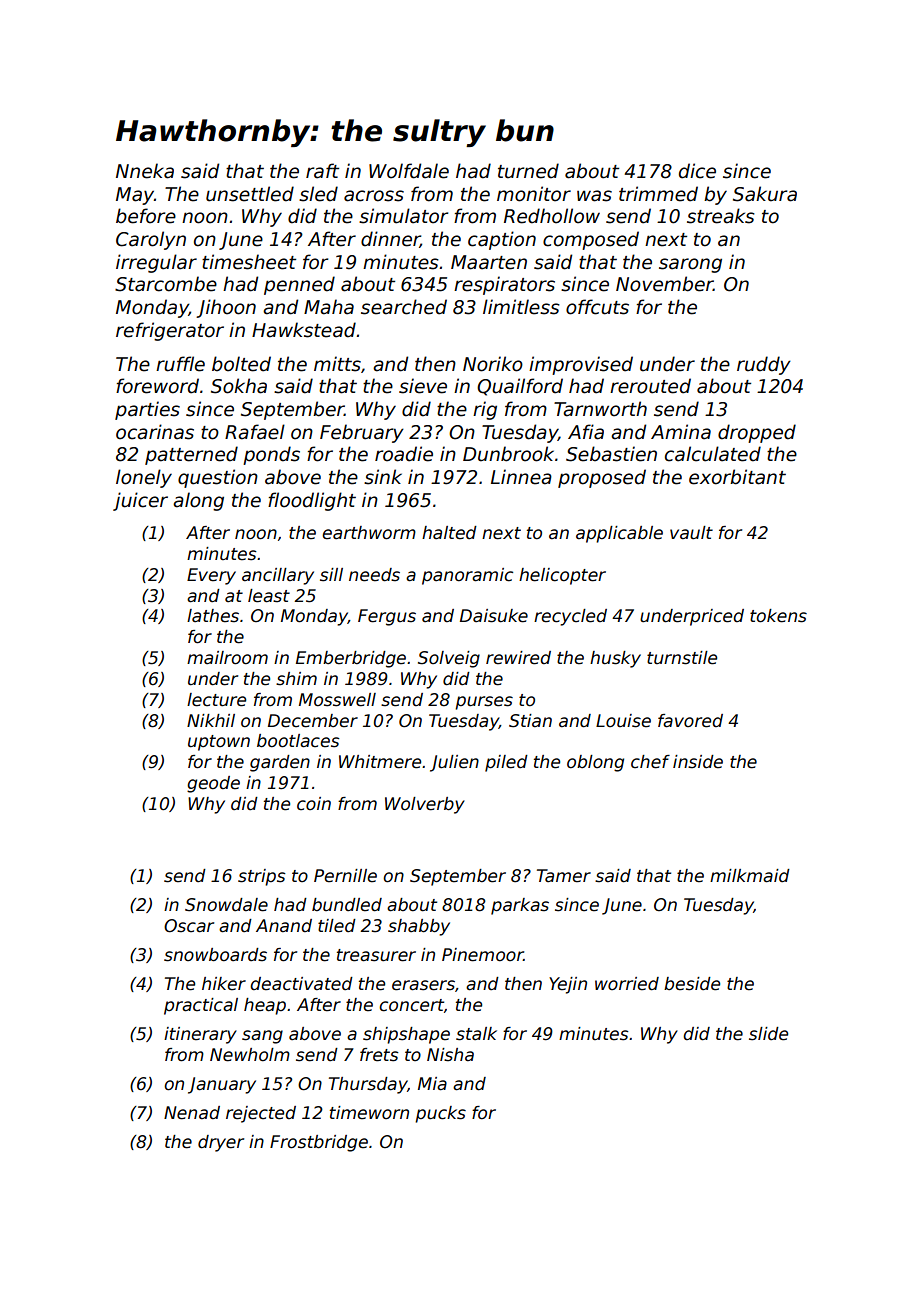 This image has width=924, height=1311. What do you see at coordinates (521, 477) in the image?
I see `Linnea` at bounding box center [521, 477].
